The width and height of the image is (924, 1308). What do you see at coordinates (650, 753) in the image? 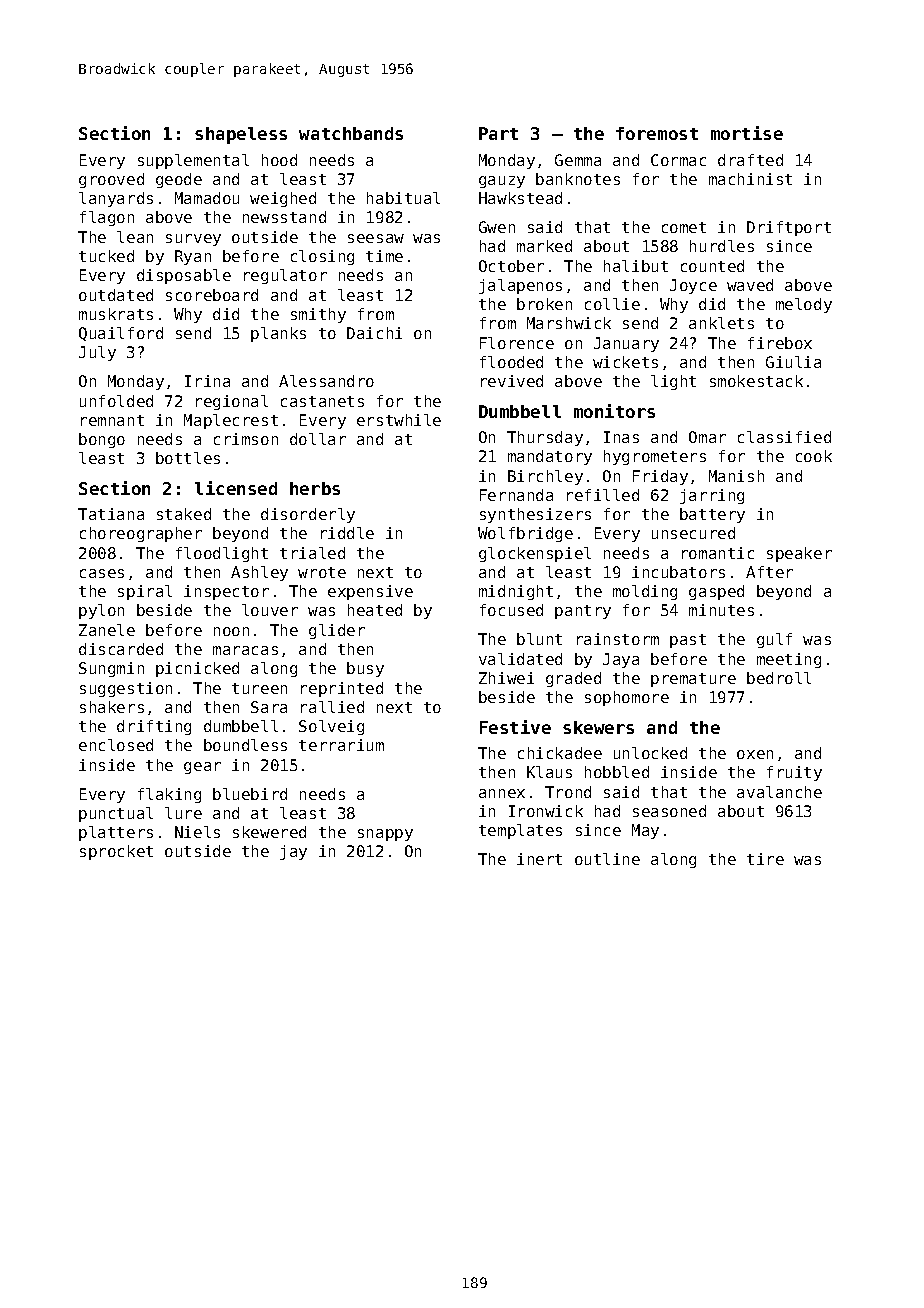
I see `unlocked` at bounding box center [650, 753].
